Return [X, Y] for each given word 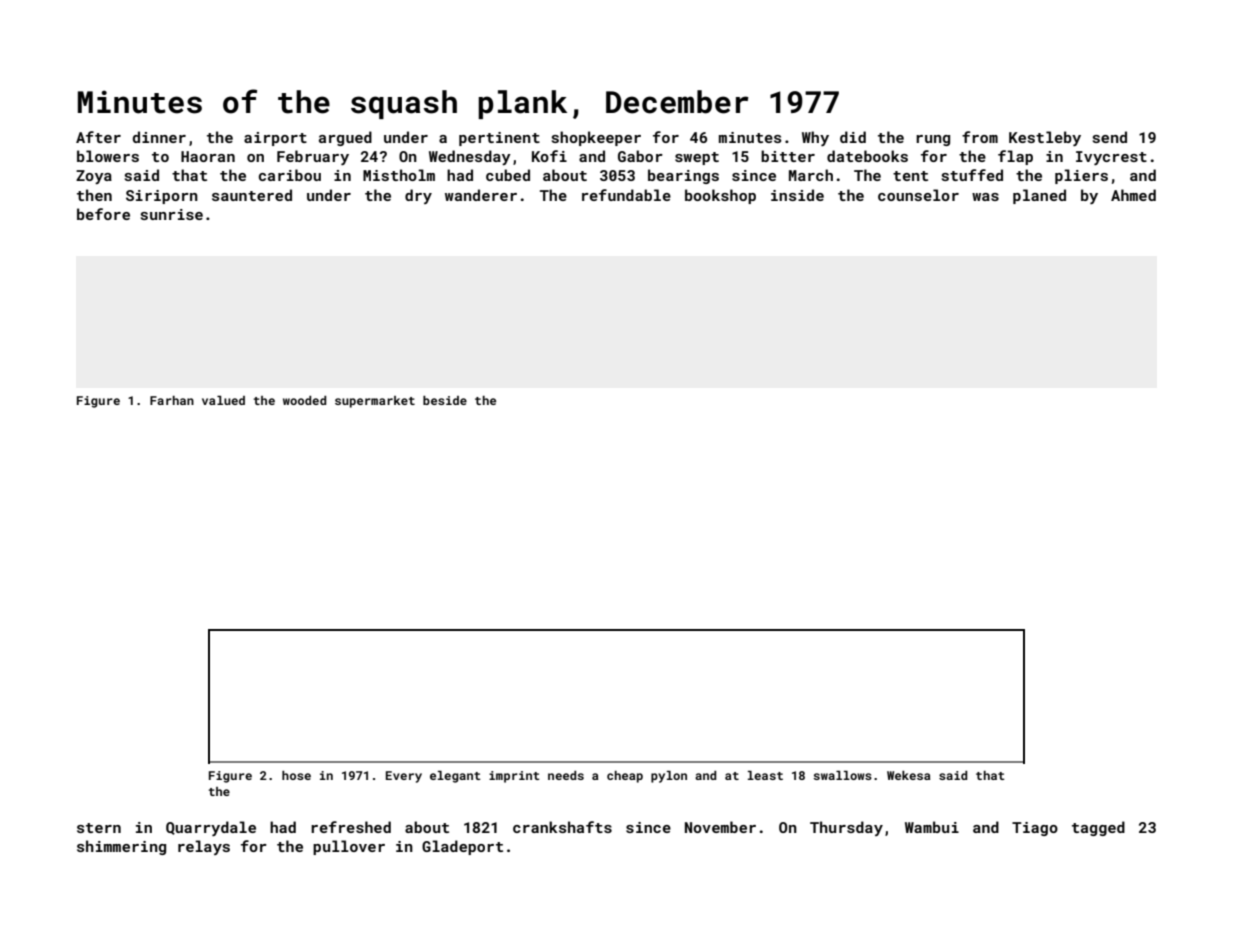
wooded [304, 400]
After [98, 137]
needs [566, 775]
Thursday [846, 828]
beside [445, 400]
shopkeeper [596, 138]
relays [204, 847]
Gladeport [462, 847]
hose [296, 775]
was [985, 197]
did [853, 137]
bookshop [720, 196]
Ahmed [1133, 195]
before [103, 214]
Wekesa [908, 775]
